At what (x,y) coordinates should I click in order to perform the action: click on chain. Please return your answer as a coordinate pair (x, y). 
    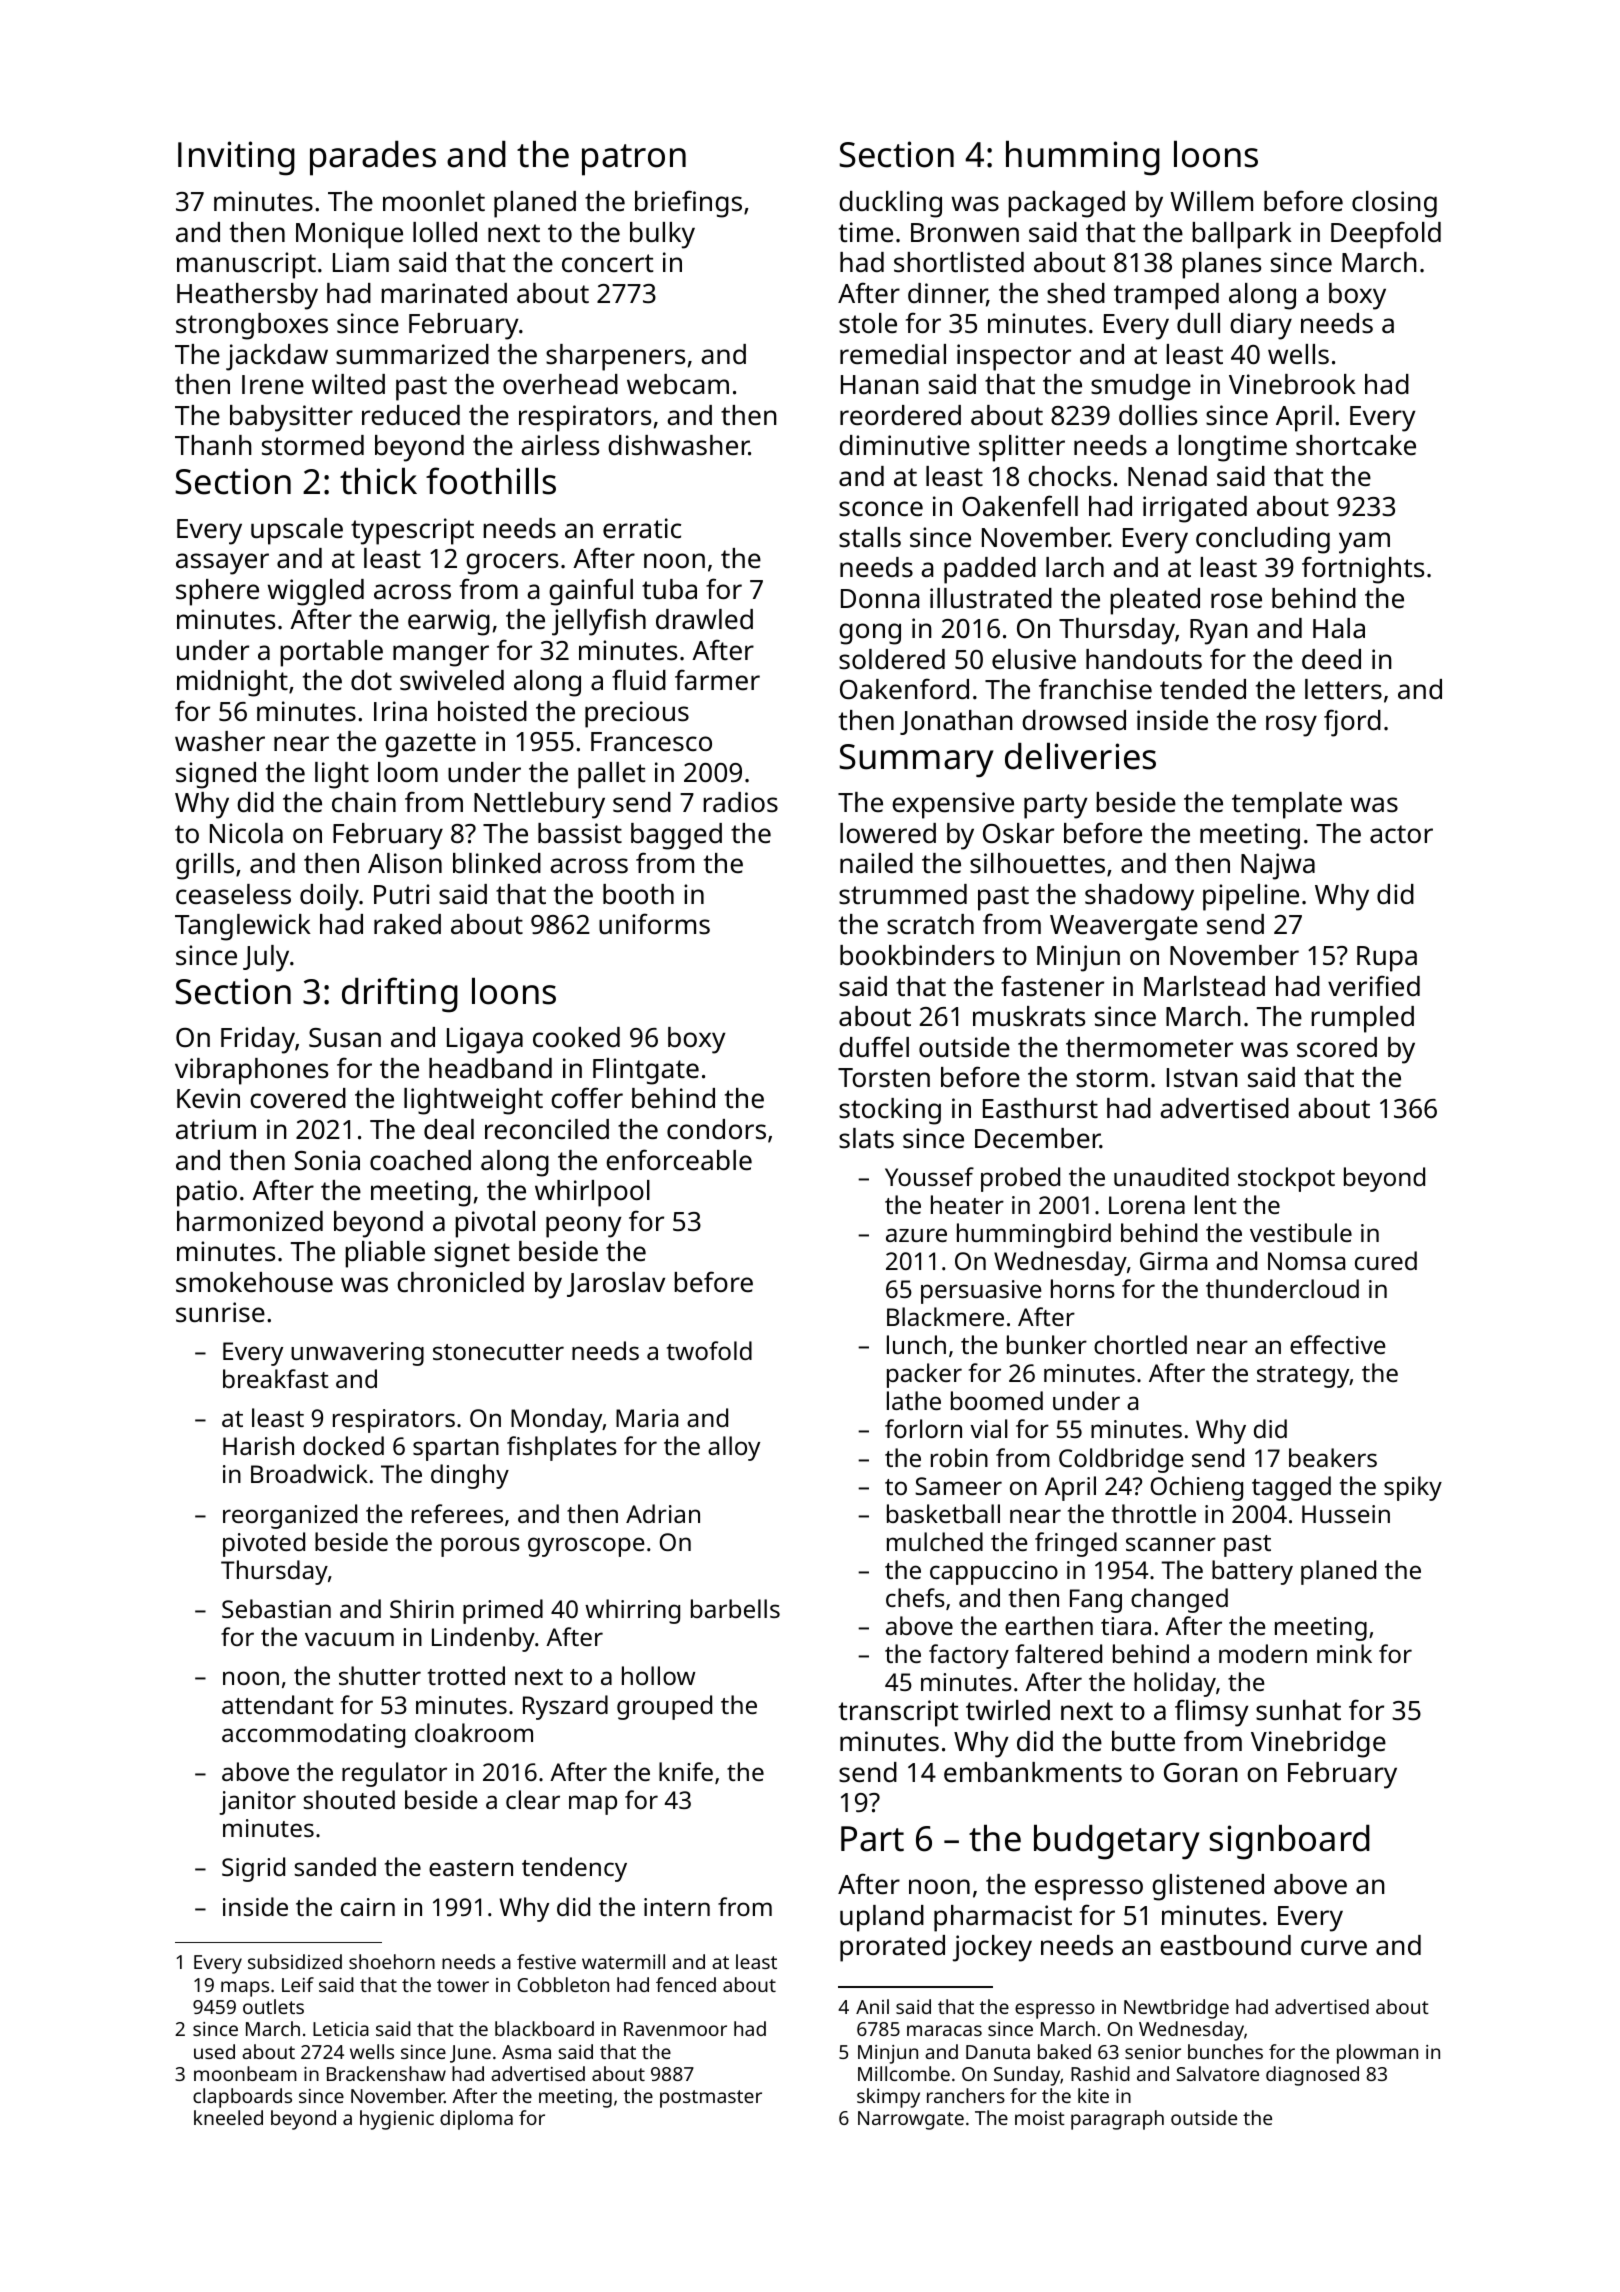
    Looking at the image, I should click on (364, 802).
